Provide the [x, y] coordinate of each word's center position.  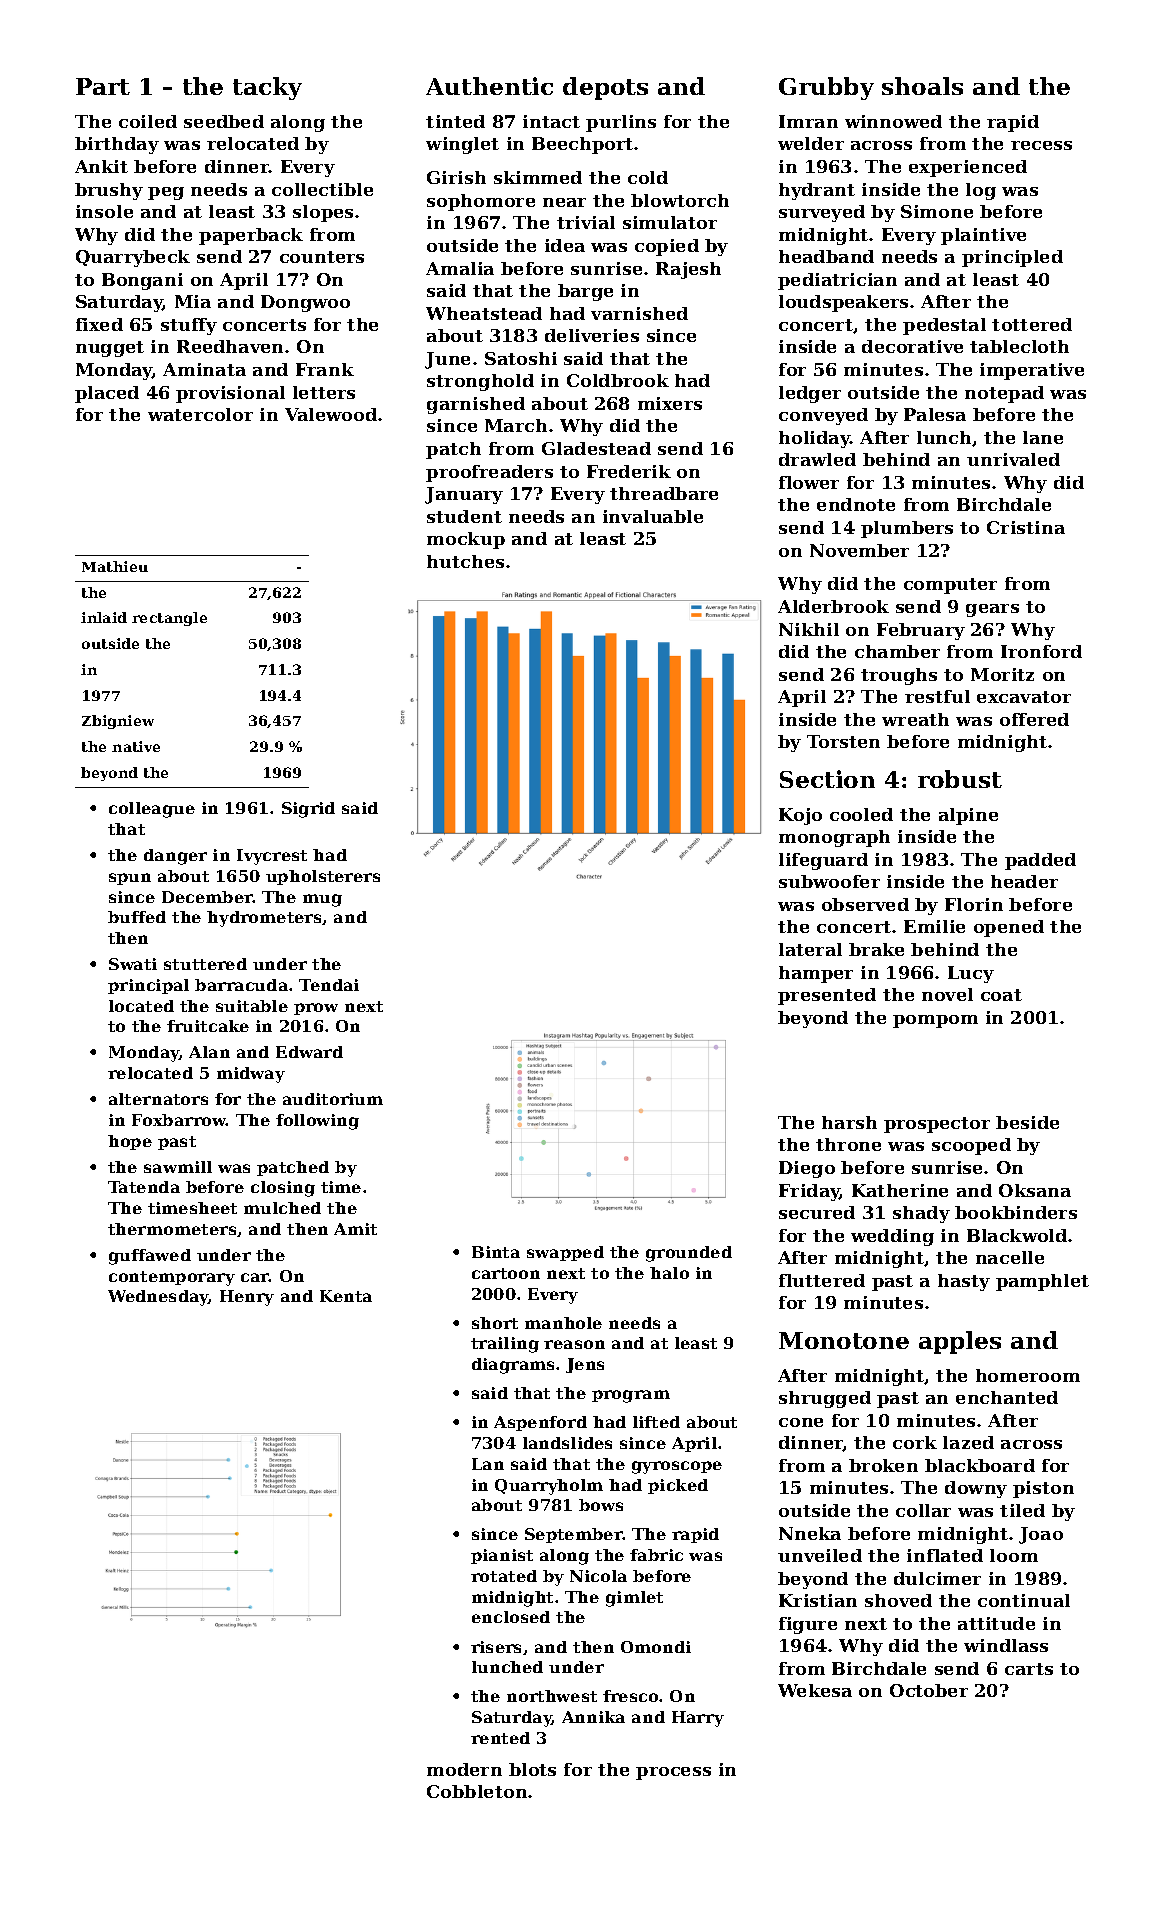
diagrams [513, 1366]
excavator [1024, 697]
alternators [158, 1099]
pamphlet [1042, 1282]
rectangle [169, 619]
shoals [922, 86]
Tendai [329, 985]
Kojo [800, 816]
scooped [971, 1146]
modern [464, 1769]
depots [605, 88]
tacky [267, 88]
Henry [247, 1298]
